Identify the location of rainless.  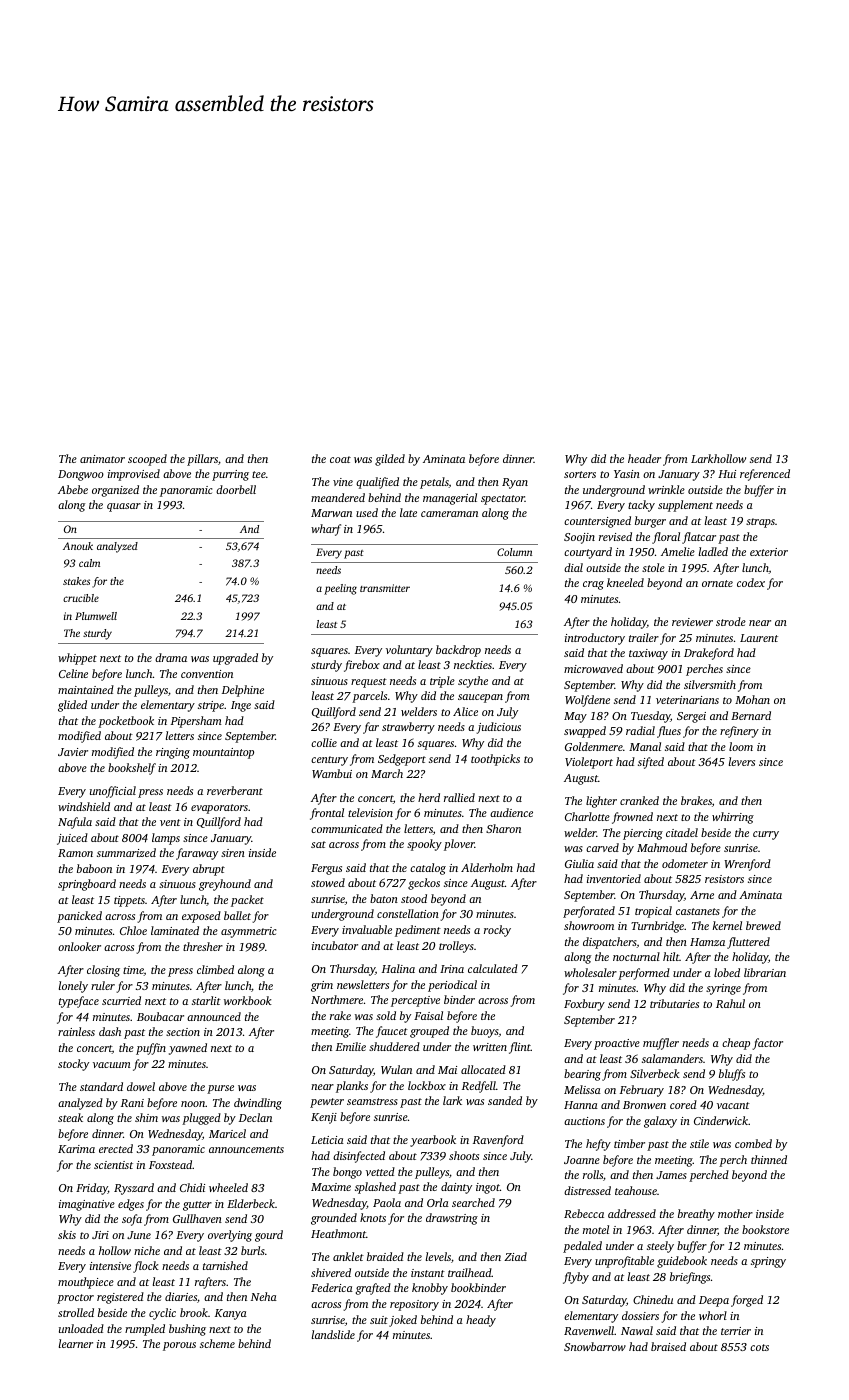
(76, 1031).
